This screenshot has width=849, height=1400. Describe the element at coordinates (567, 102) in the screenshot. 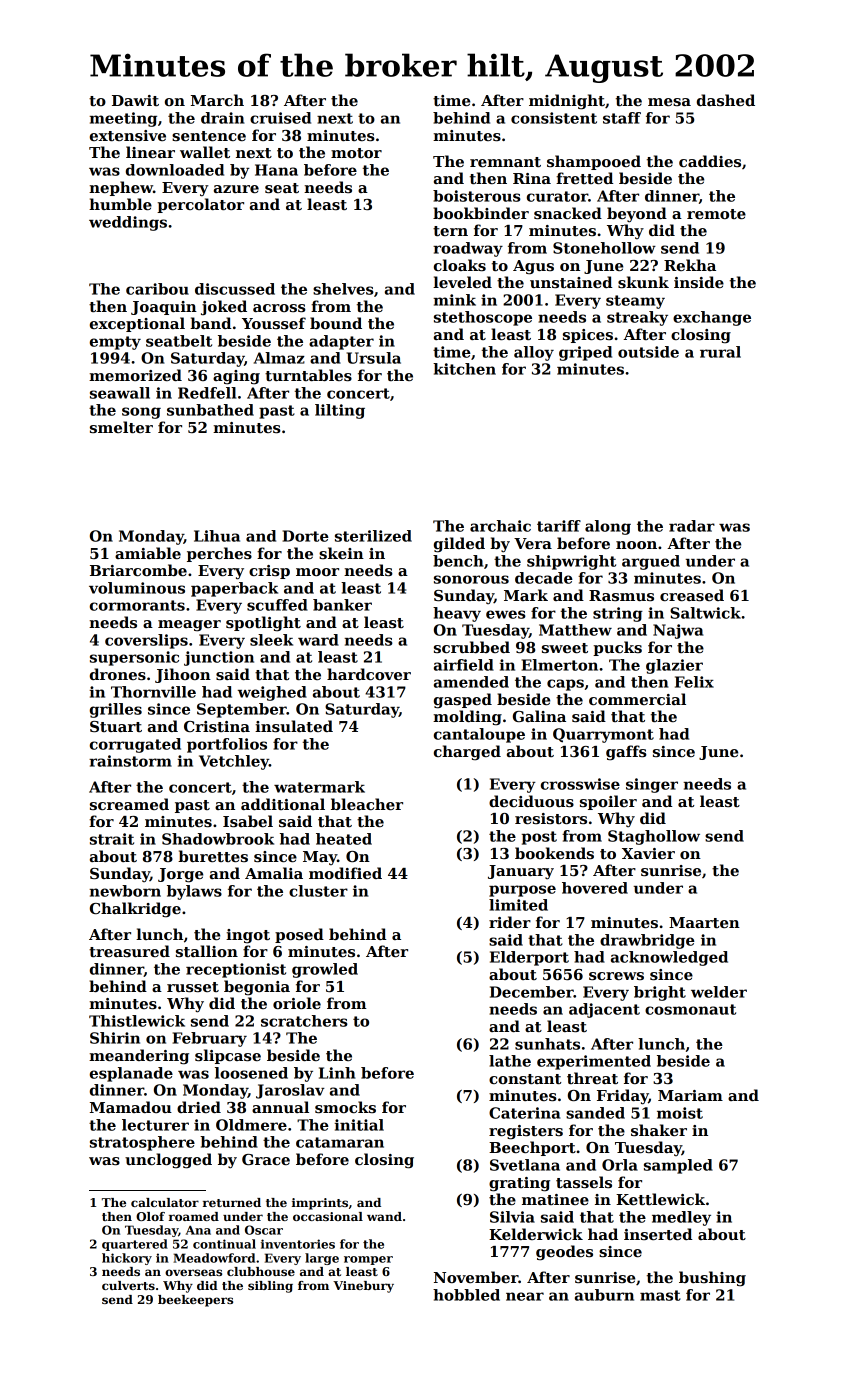

I see `midnight` at that location.
